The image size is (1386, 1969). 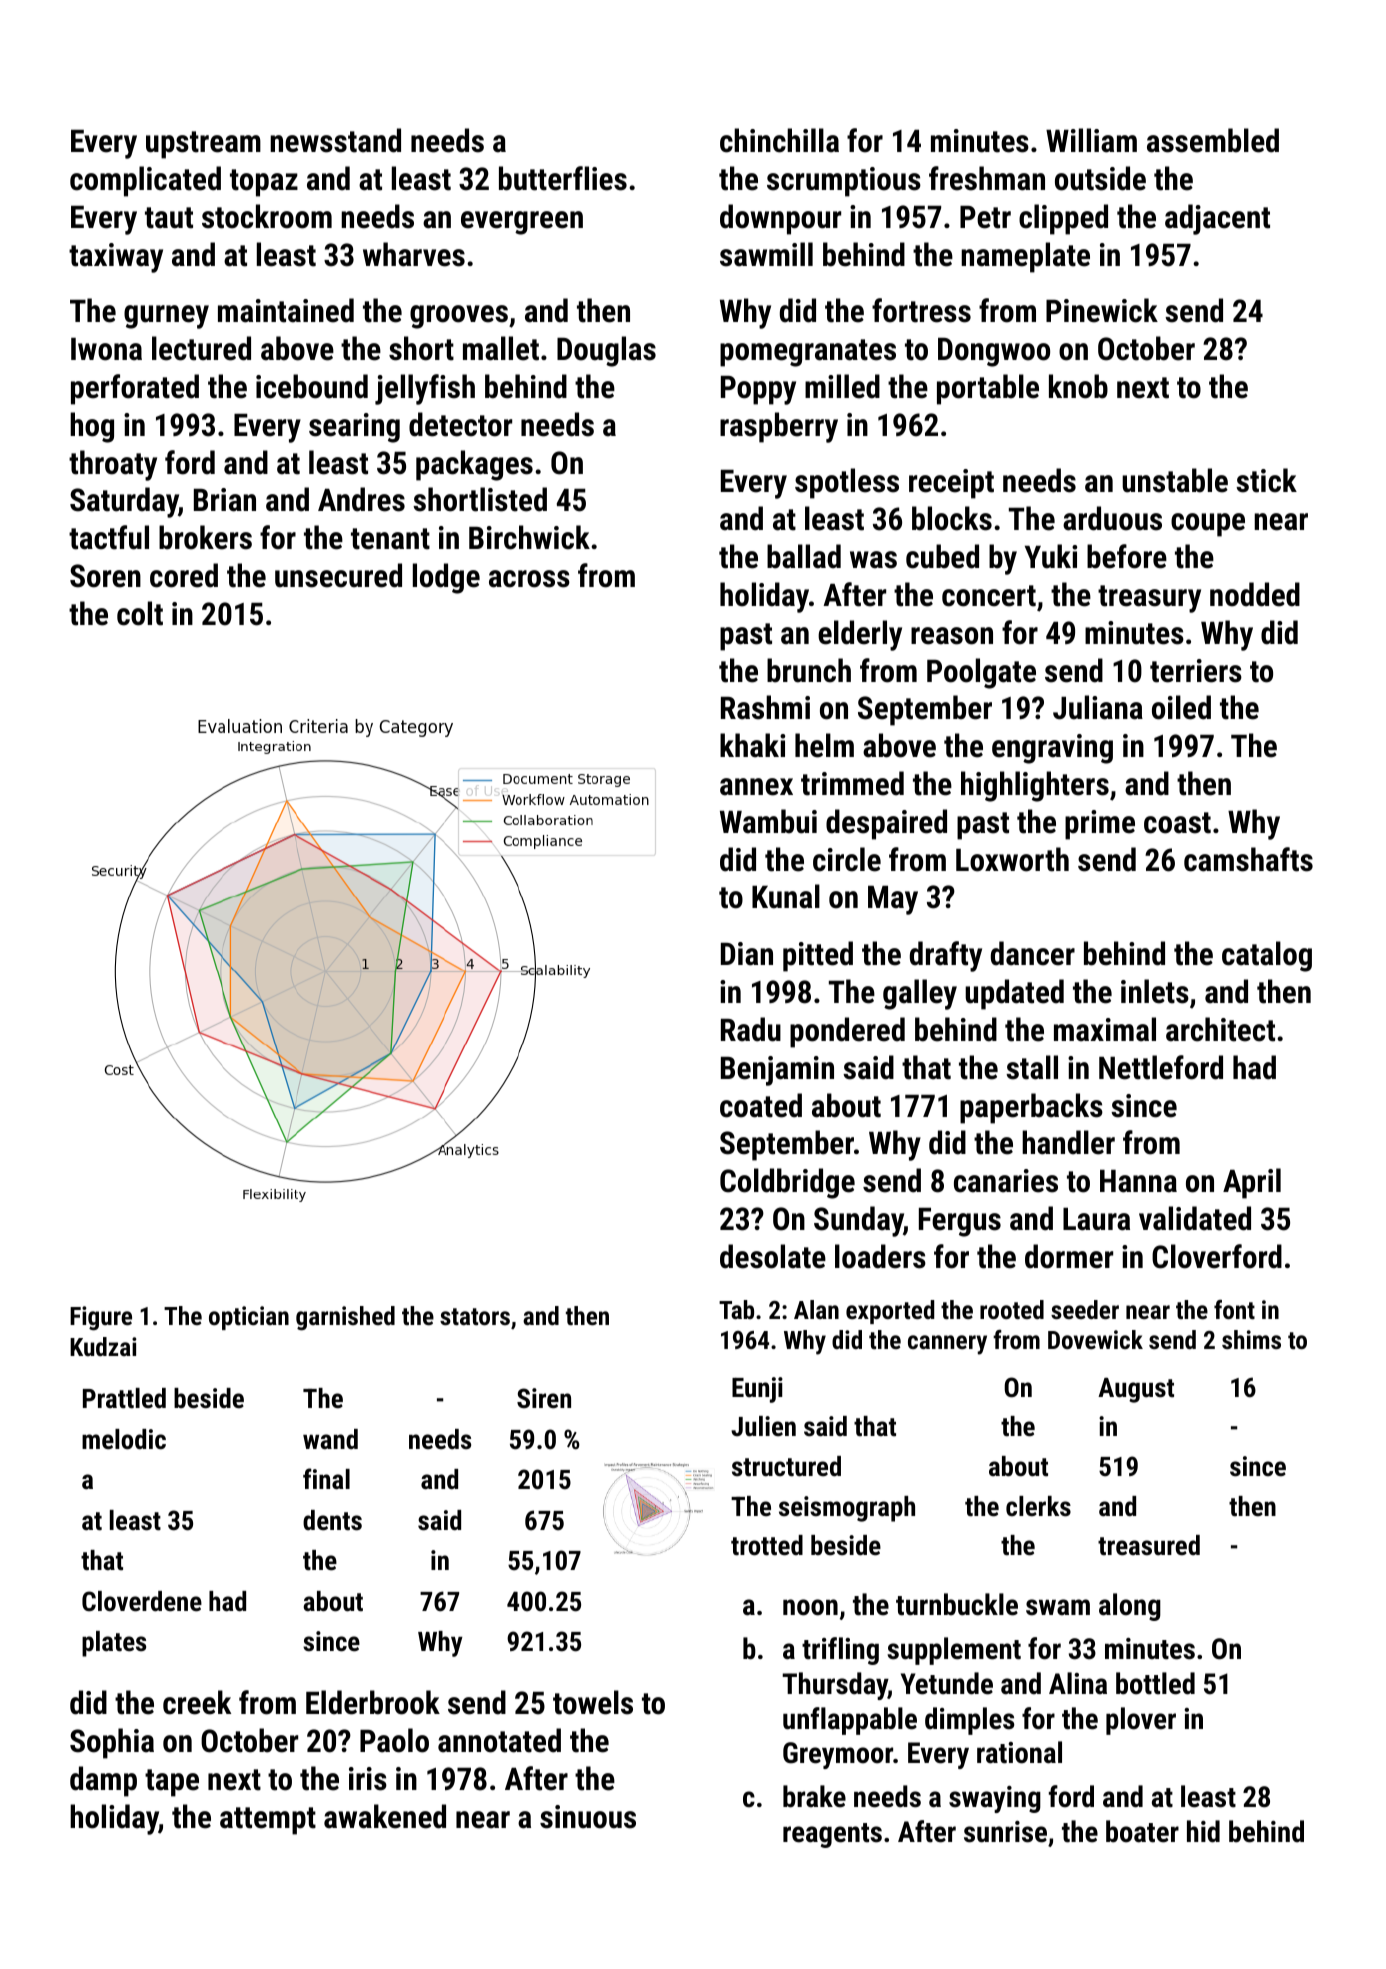 I want to click on upstream, so click(x=203, y=145).
